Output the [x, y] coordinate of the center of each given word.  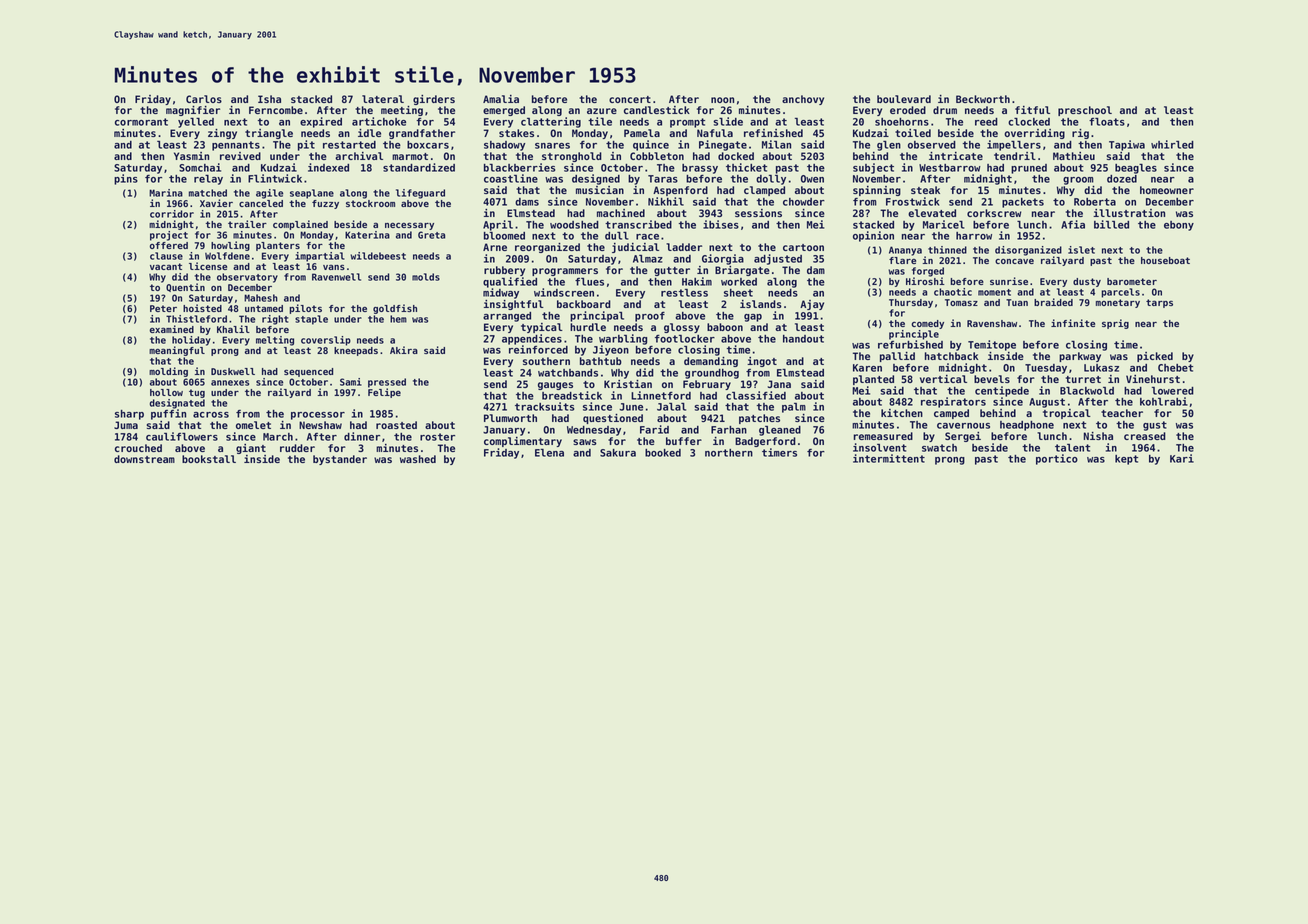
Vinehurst [1153, 379]
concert [630, 99]
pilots [306, 309]
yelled [196, 123]
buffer [684, 441]
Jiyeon [611, 350]
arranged [507, 317]
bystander [340, 460]
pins [126, 179]
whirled [1172, 144]
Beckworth [983, 99]
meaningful [177, 351]
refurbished [910, 344]
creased [1145, 436]
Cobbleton [657, 156]
